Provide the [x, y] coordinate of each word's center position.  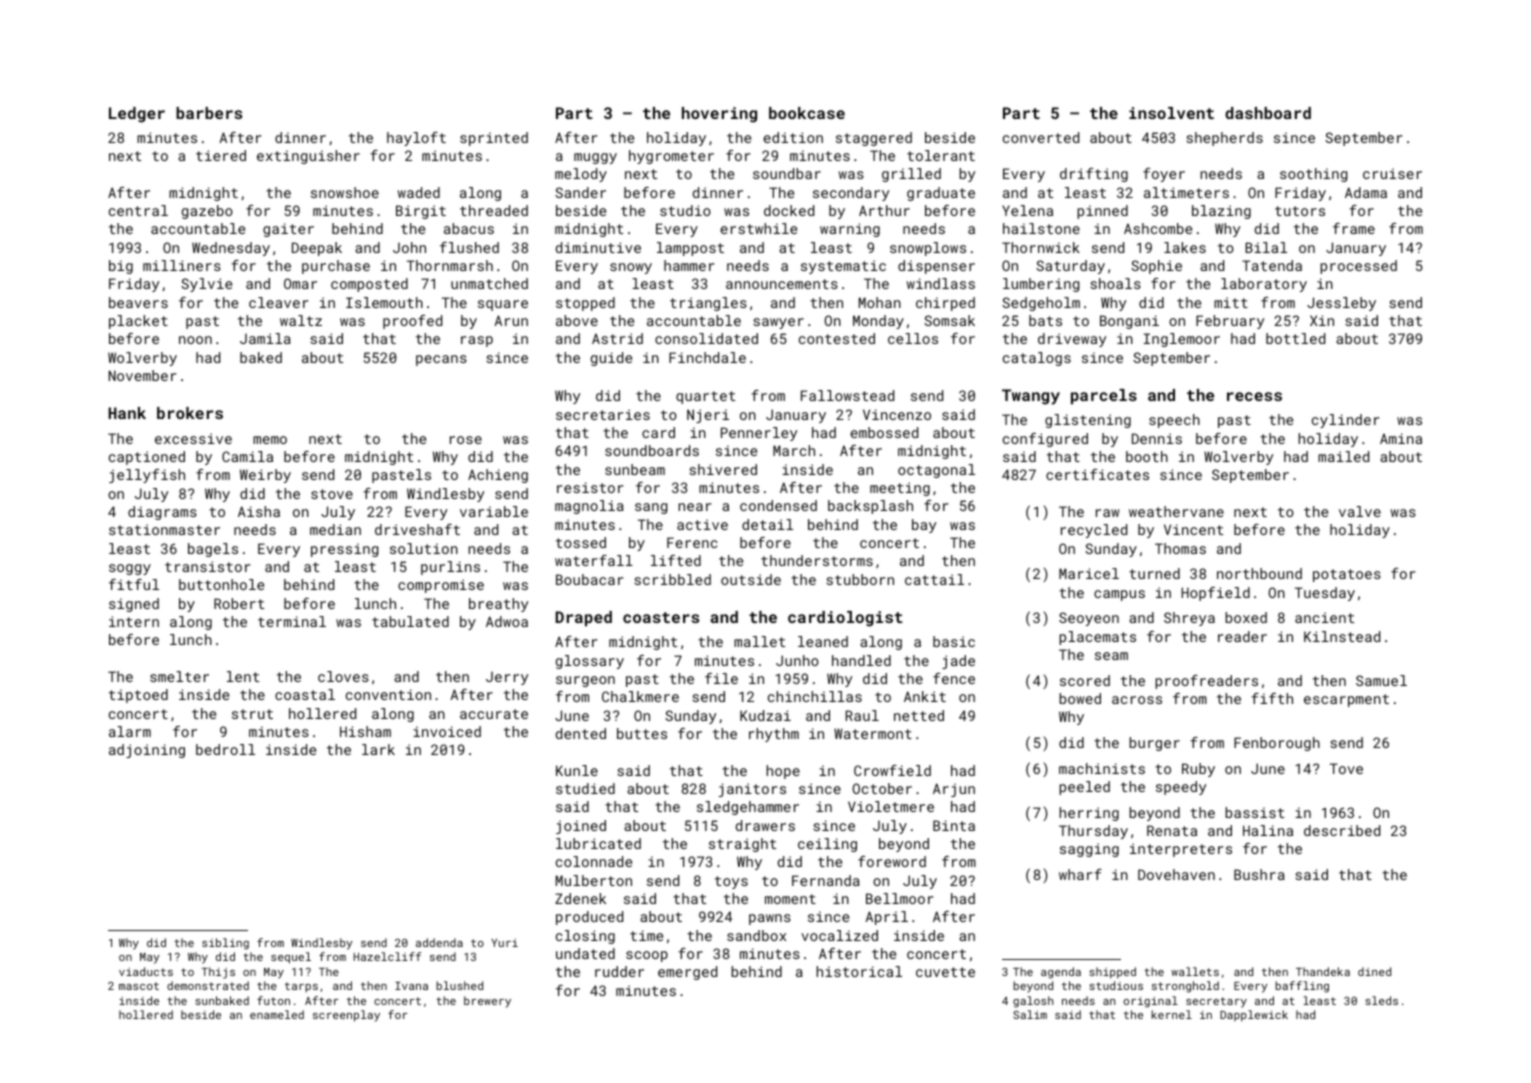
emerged [687, 973]
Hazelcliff [387, 956]
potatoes [1347, 575]
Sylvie [206, 285]
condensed [778, 505]
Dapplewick [1254, 1016]
